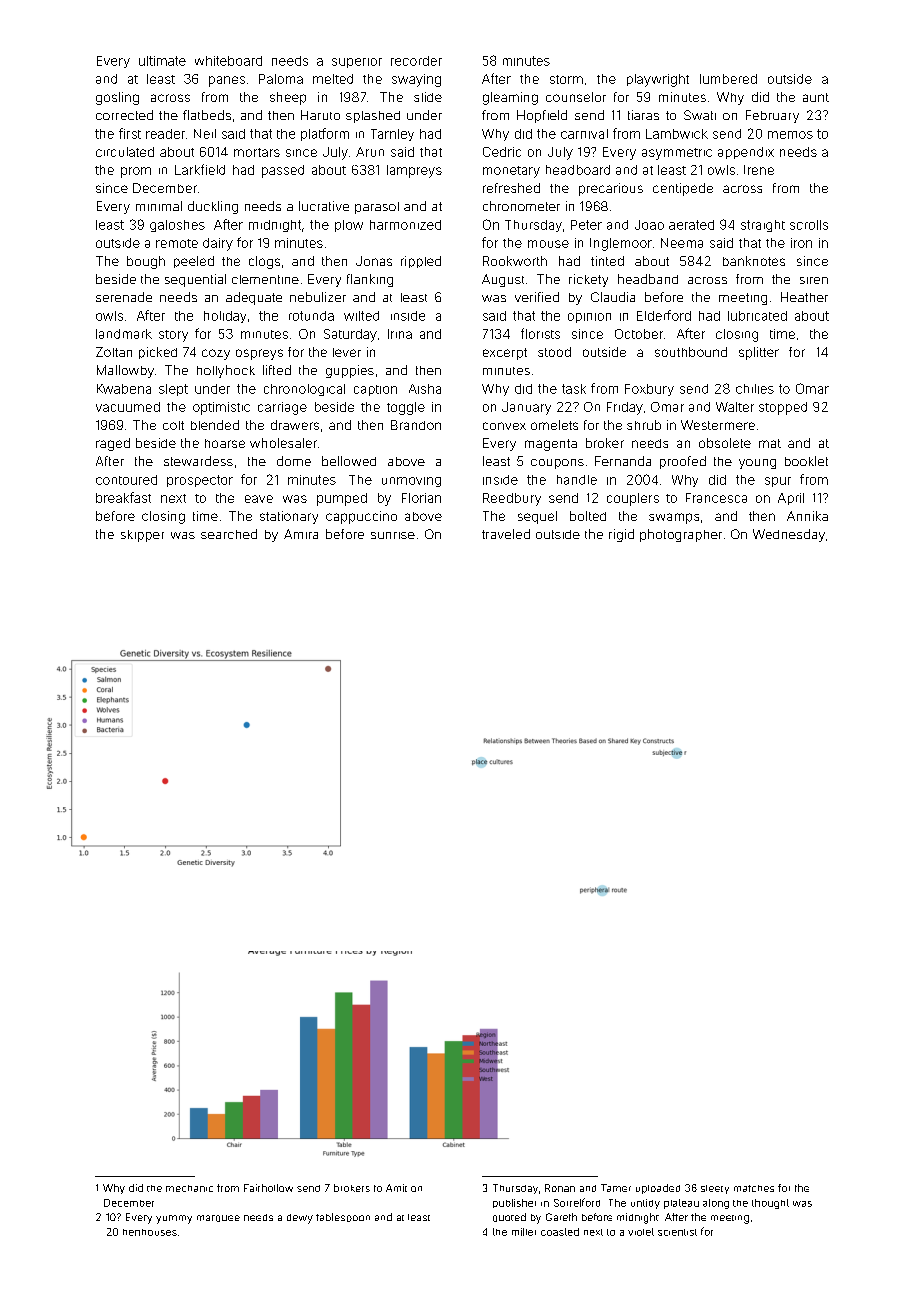 The width and height of the document is (924, 1308). Describe the element at coordinates (790, 135) in the document. I see `memos` at that location.
